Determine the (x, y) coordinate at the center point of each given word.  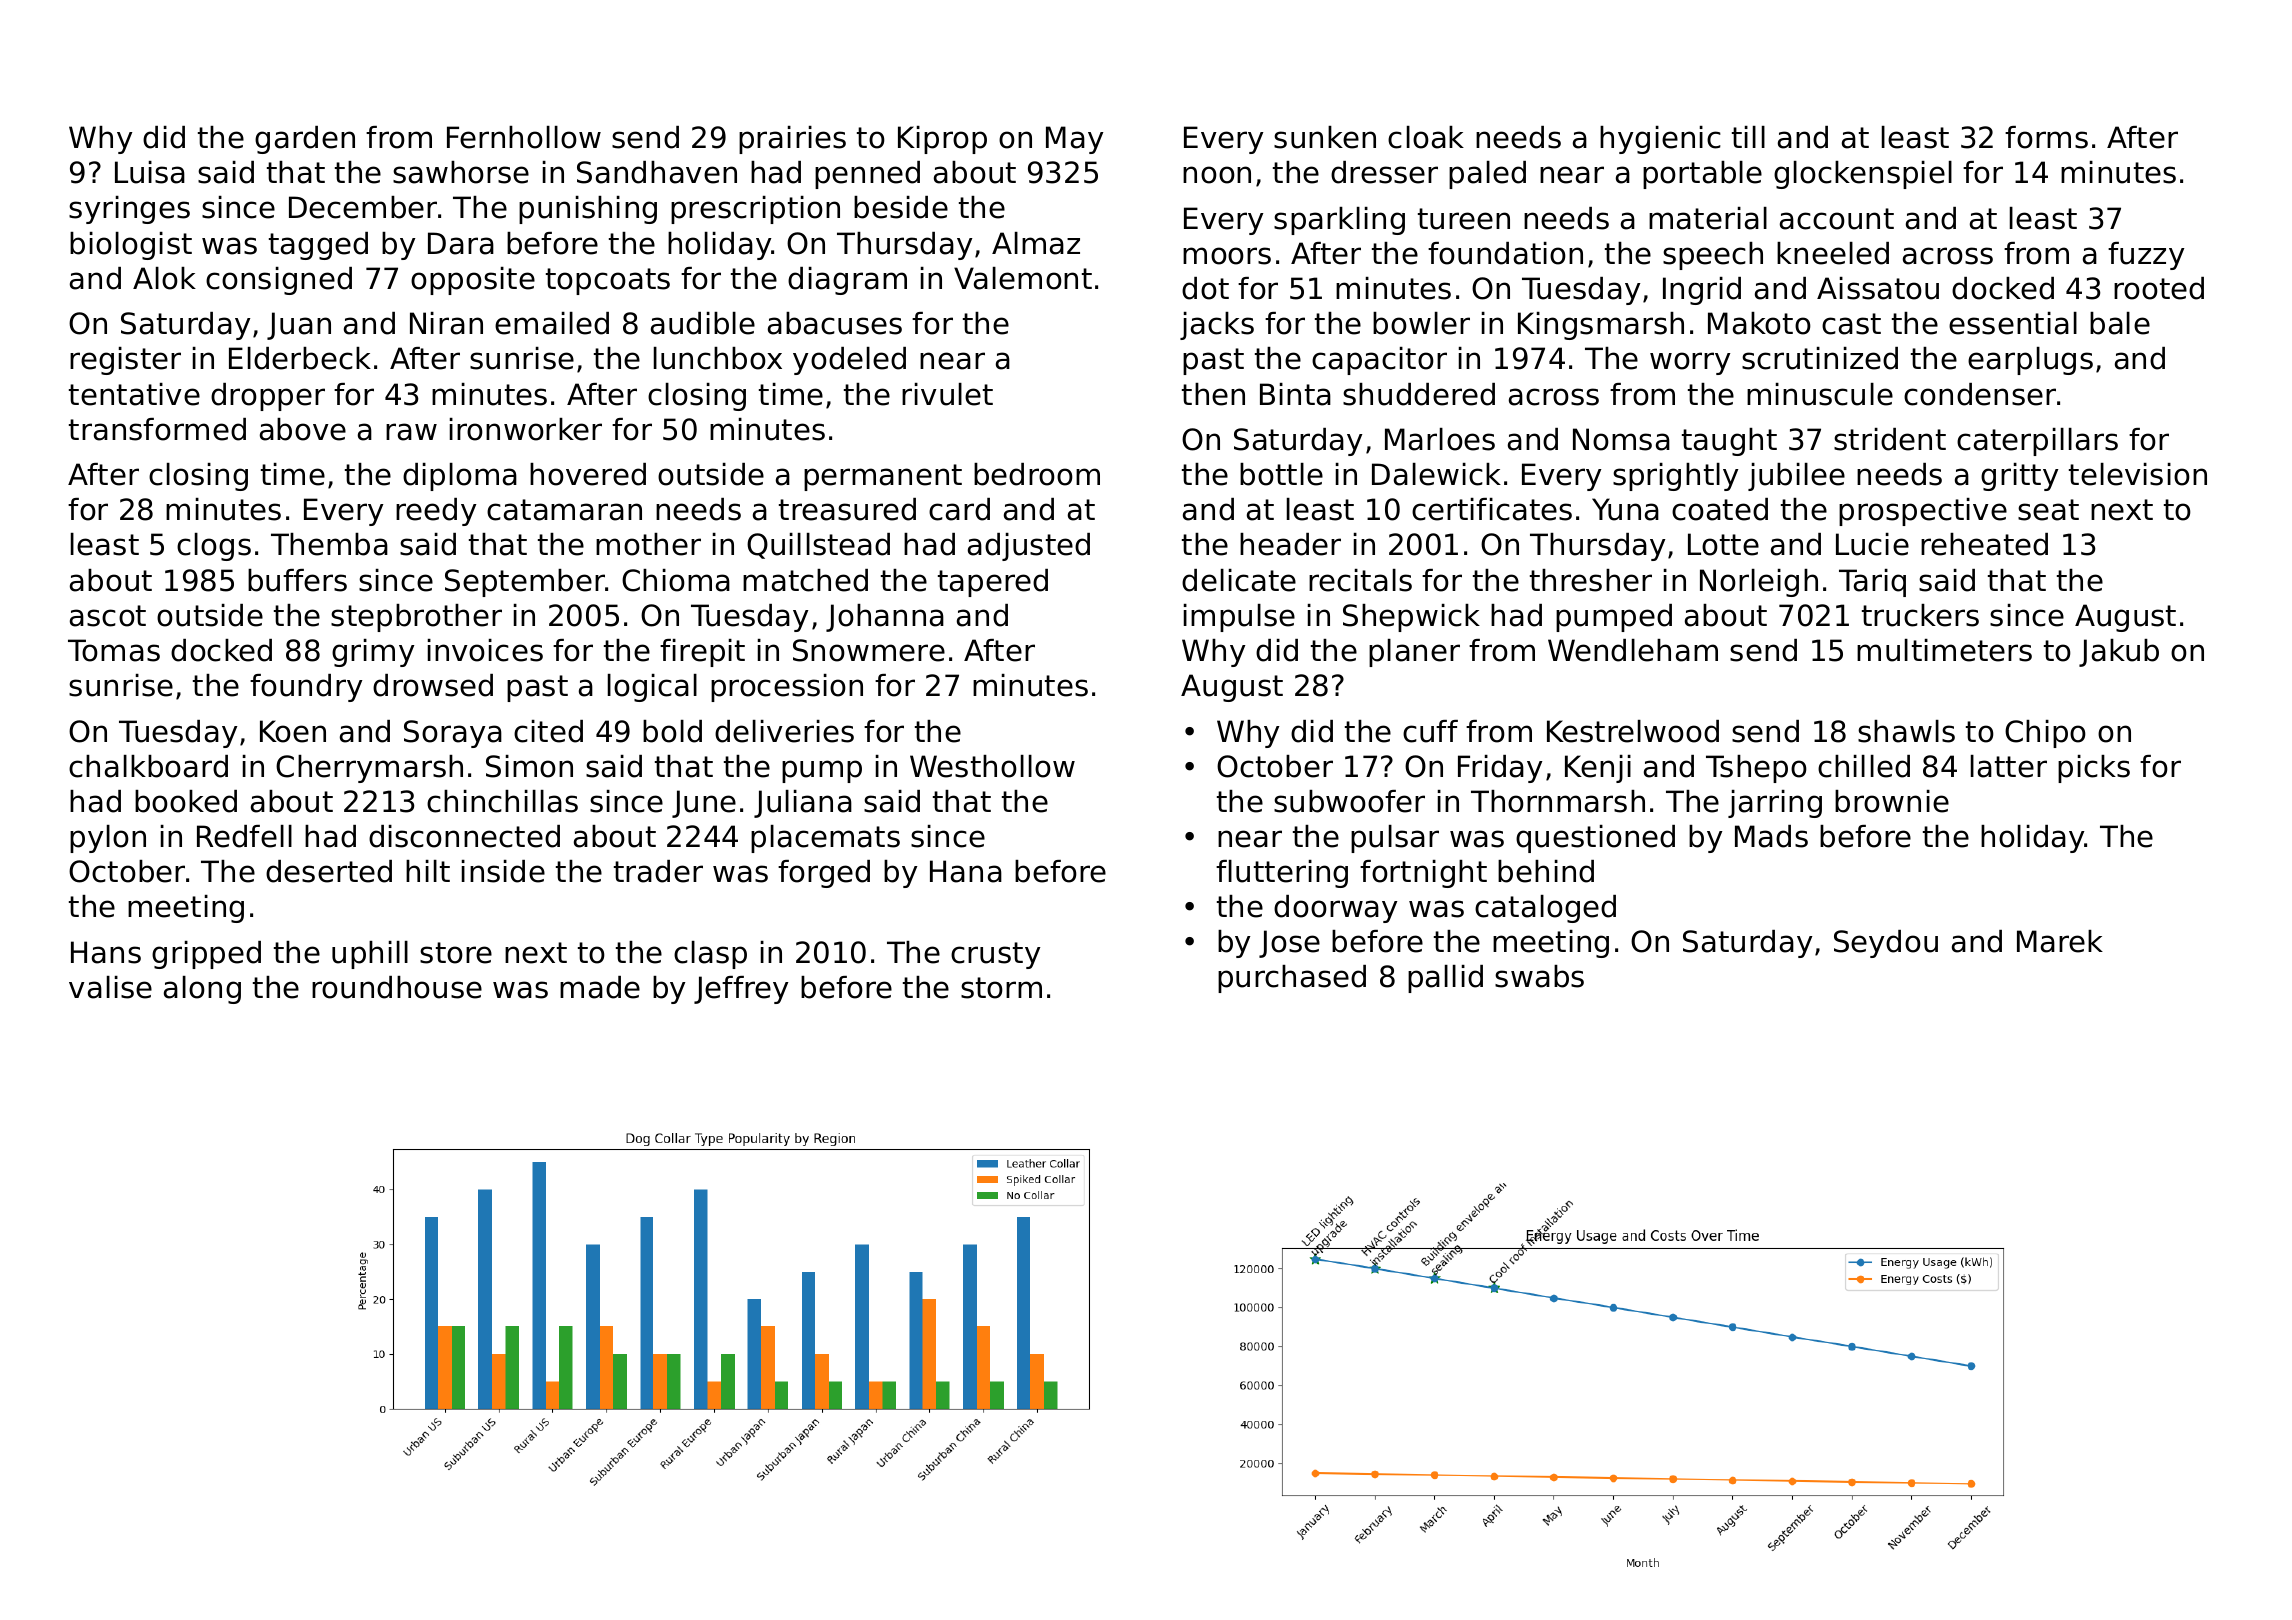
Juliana (803, 804)
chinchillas (502, 801)
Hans (106, 952)
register (125, 361)
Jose (1289, 944)
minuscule (1820, 394)
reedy (436, 512)
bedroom (1037, 474)
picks (2094, 769)
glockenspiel (1863, 175)
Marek (2060, 941)
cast (1851, 324)
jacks (1217, 326)
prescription (755, 210)
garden (305, 140)
